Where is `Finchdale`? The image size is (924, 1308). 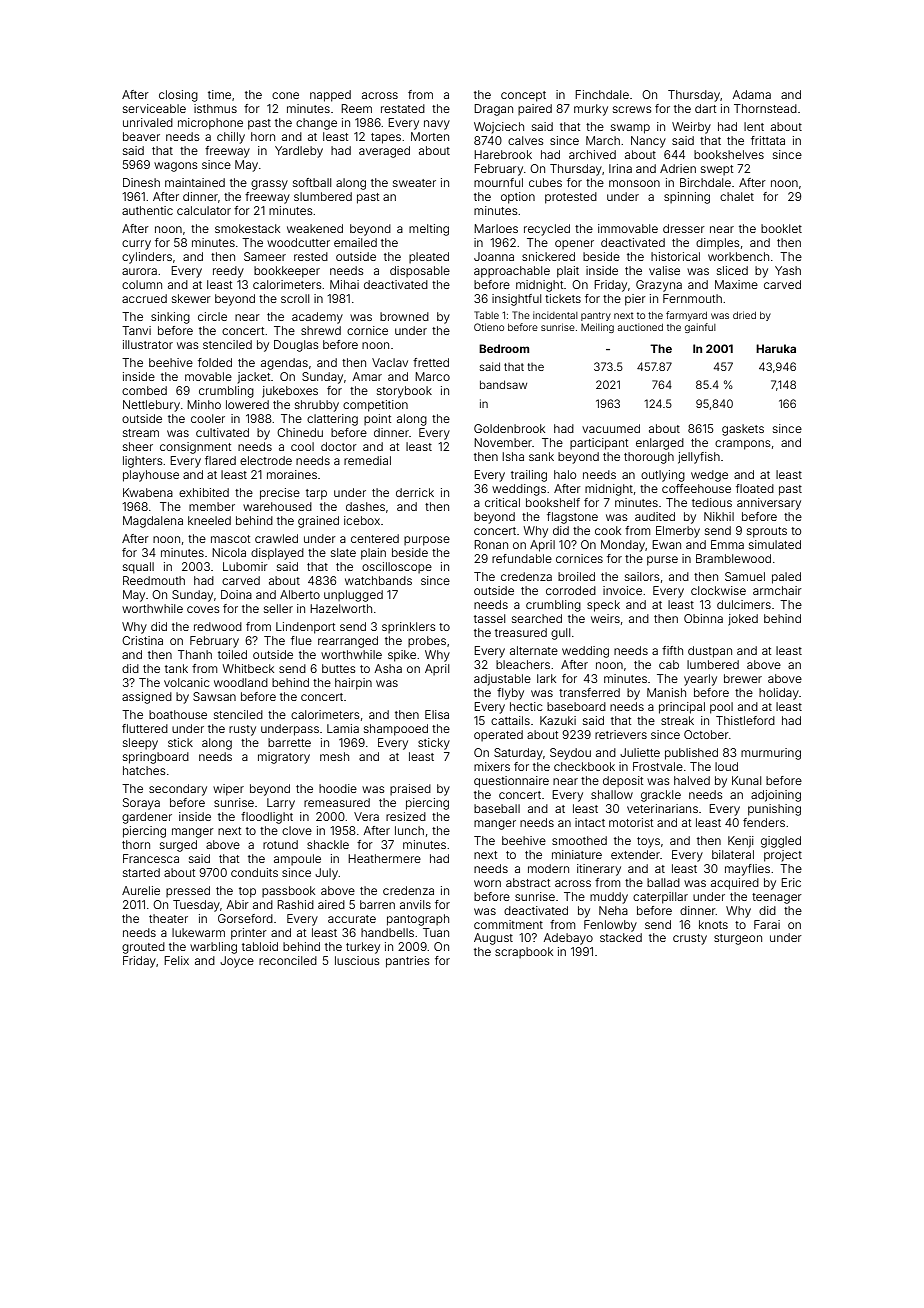
Finchdale is located at coordinates (602, 94).
